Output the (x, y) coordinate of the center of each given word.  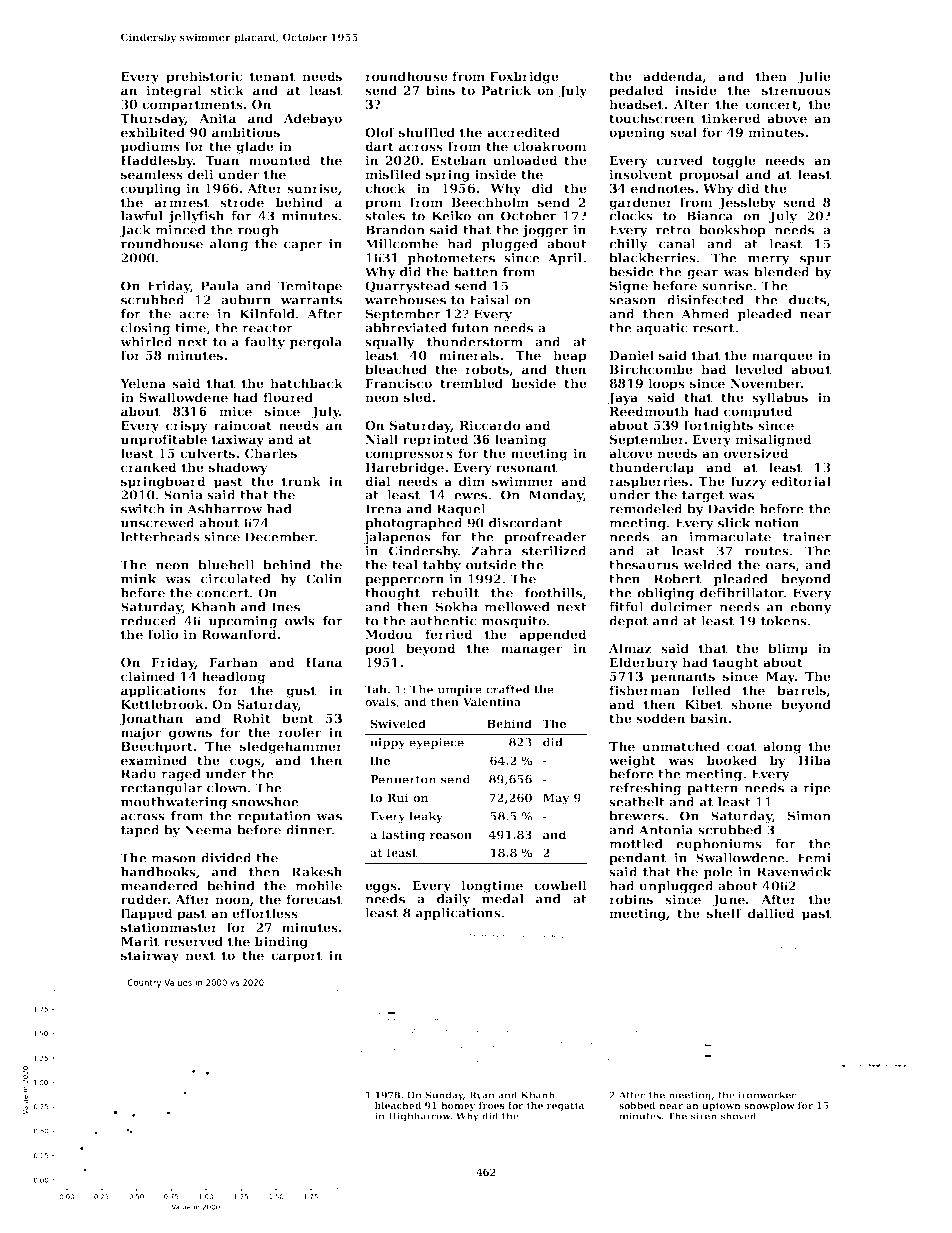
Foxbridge (524, 77)
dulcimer (682, 607)
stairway (150, 956)
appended (553, 635)
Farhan (233, 662)
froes (492, 1105)
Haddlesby (157, 161)
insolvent (641, 174)
